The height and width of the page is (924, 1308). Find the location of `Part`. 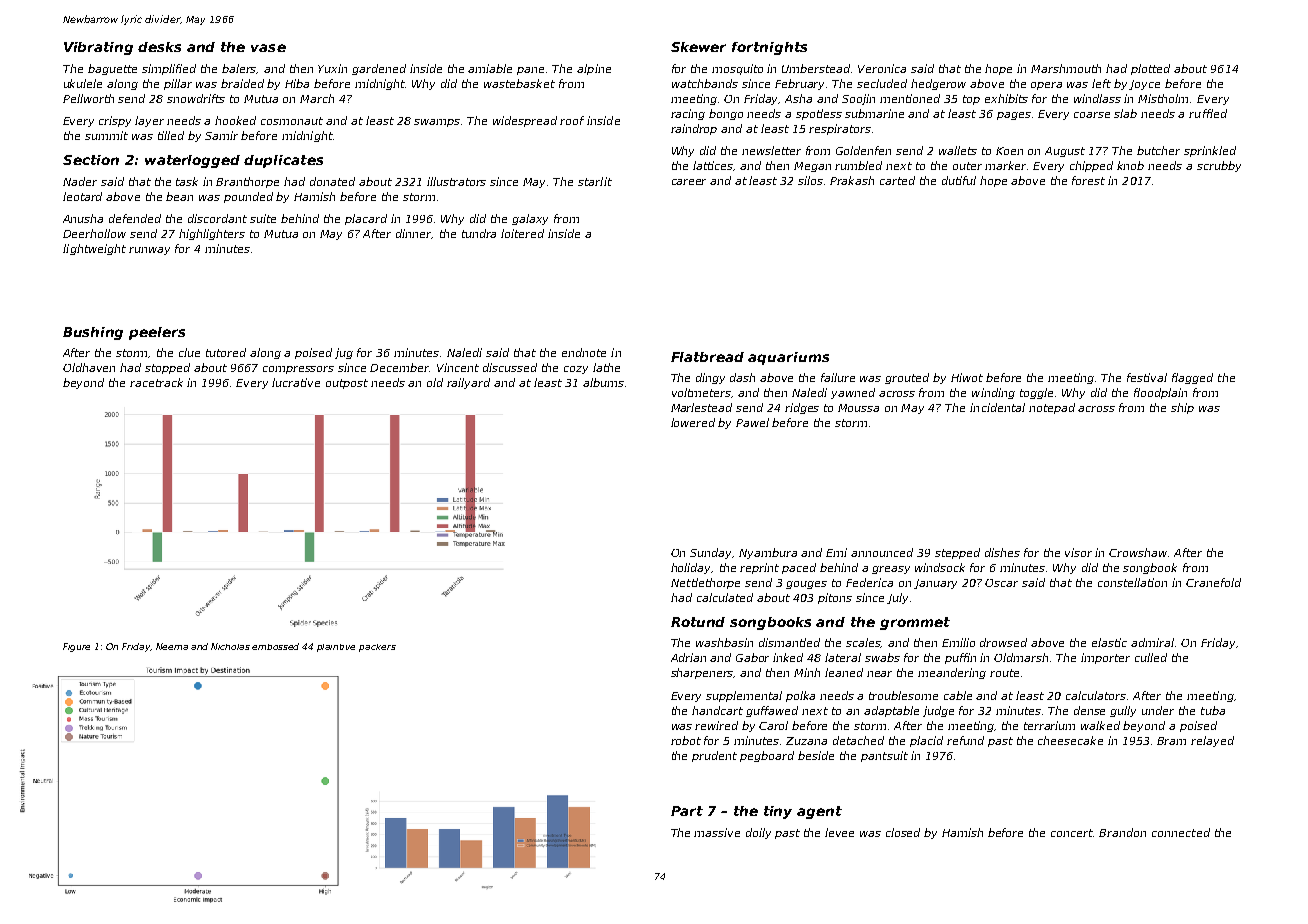

Part is located at coordinates (687, 811).
